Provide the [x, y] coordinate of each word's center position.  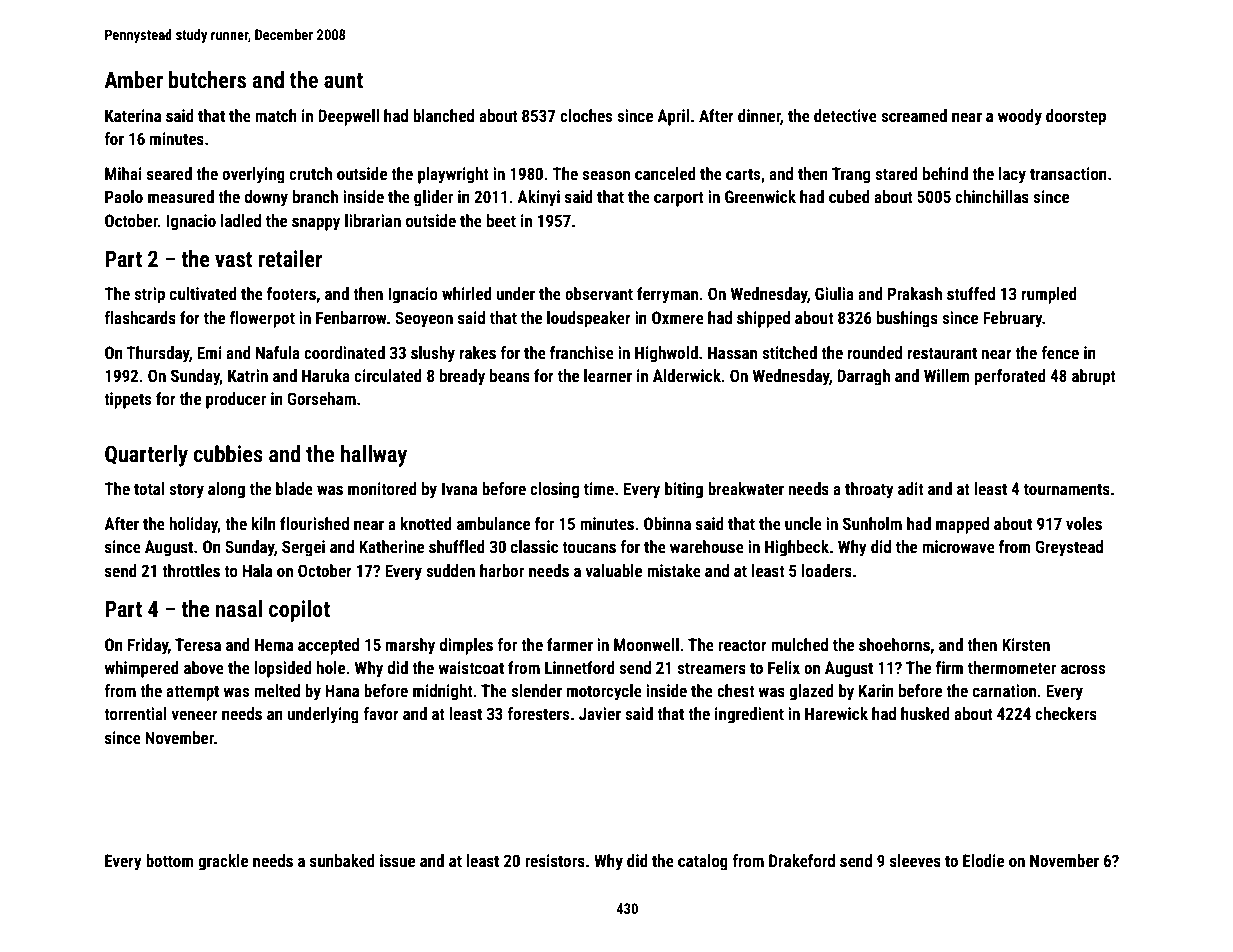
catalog [703, 862]
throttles [191, 570]
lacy [1012, 175]
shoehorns [894, 644]
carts [743, 174]
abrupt [1094, 377]
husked [925, 713]
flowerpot [262, 319]
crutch [310, 173]
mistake [674, 570]
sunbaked [342, 860]
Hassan [732, 352]
